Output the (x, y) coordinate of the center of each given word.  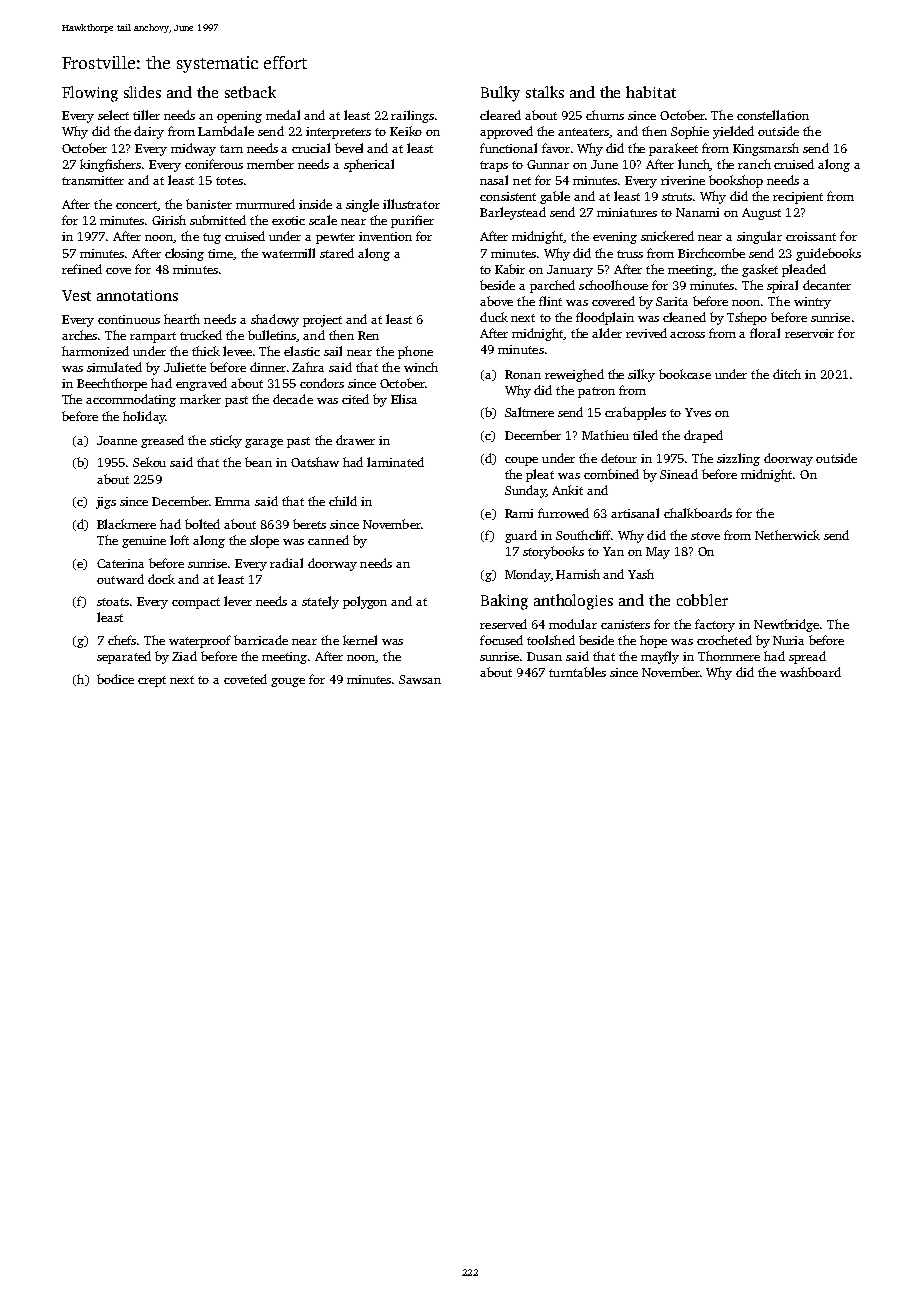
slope (264, 541)
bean (258, 462)
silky (641, 375)
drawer (355, 440)
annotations (137, 295)
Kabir (510, 269)
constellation (773, 115)
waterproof (200, 641)
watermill (288, 253)
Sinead (679, 474)
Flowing (90, 94)
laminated (395, 462)
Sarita (672, 301)
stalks (545, 92)
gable (555, 197)
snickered (667, 236)
